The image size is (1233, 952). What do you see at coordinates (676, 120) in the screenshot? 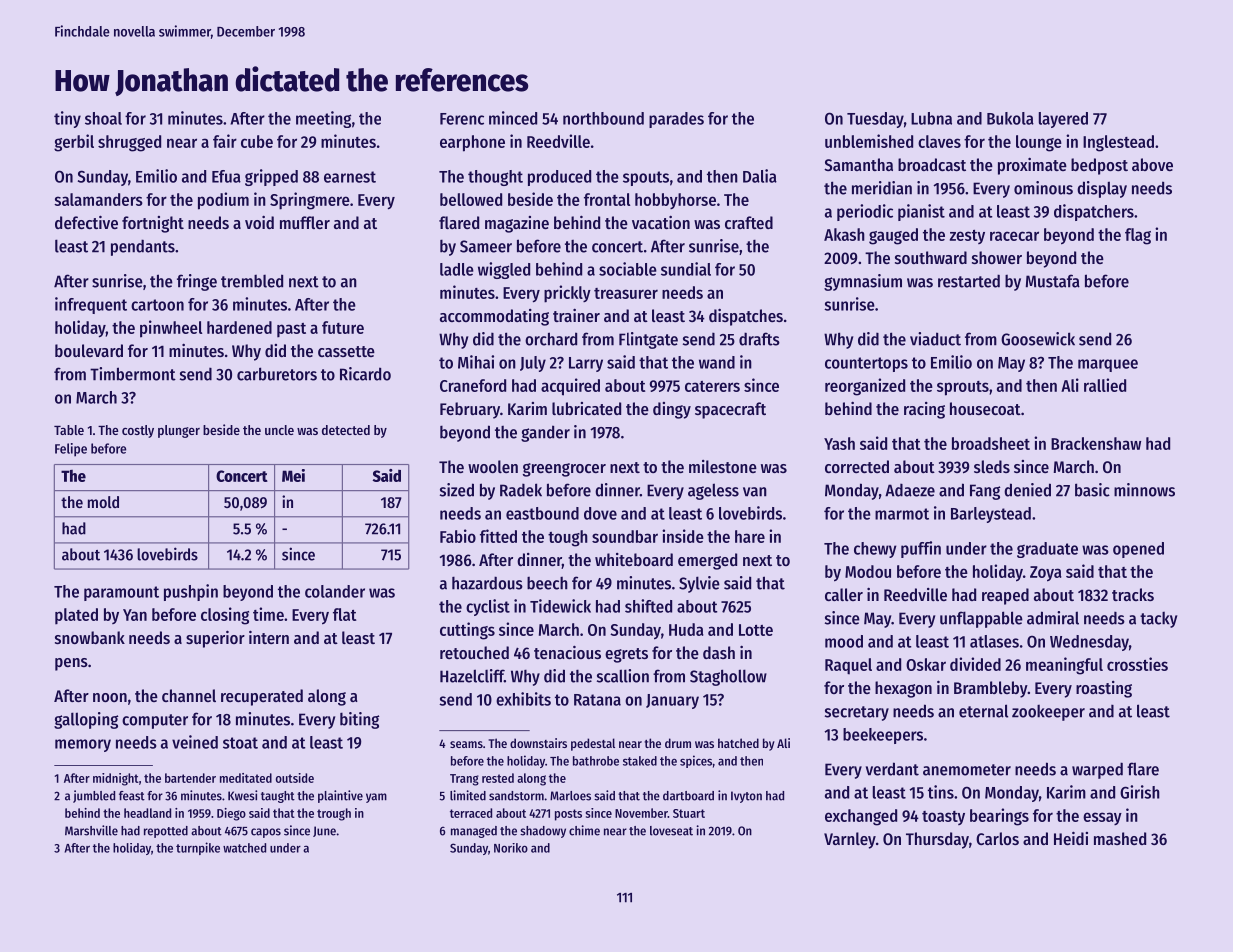
I see `parades` at bounding box center [676, 120].
